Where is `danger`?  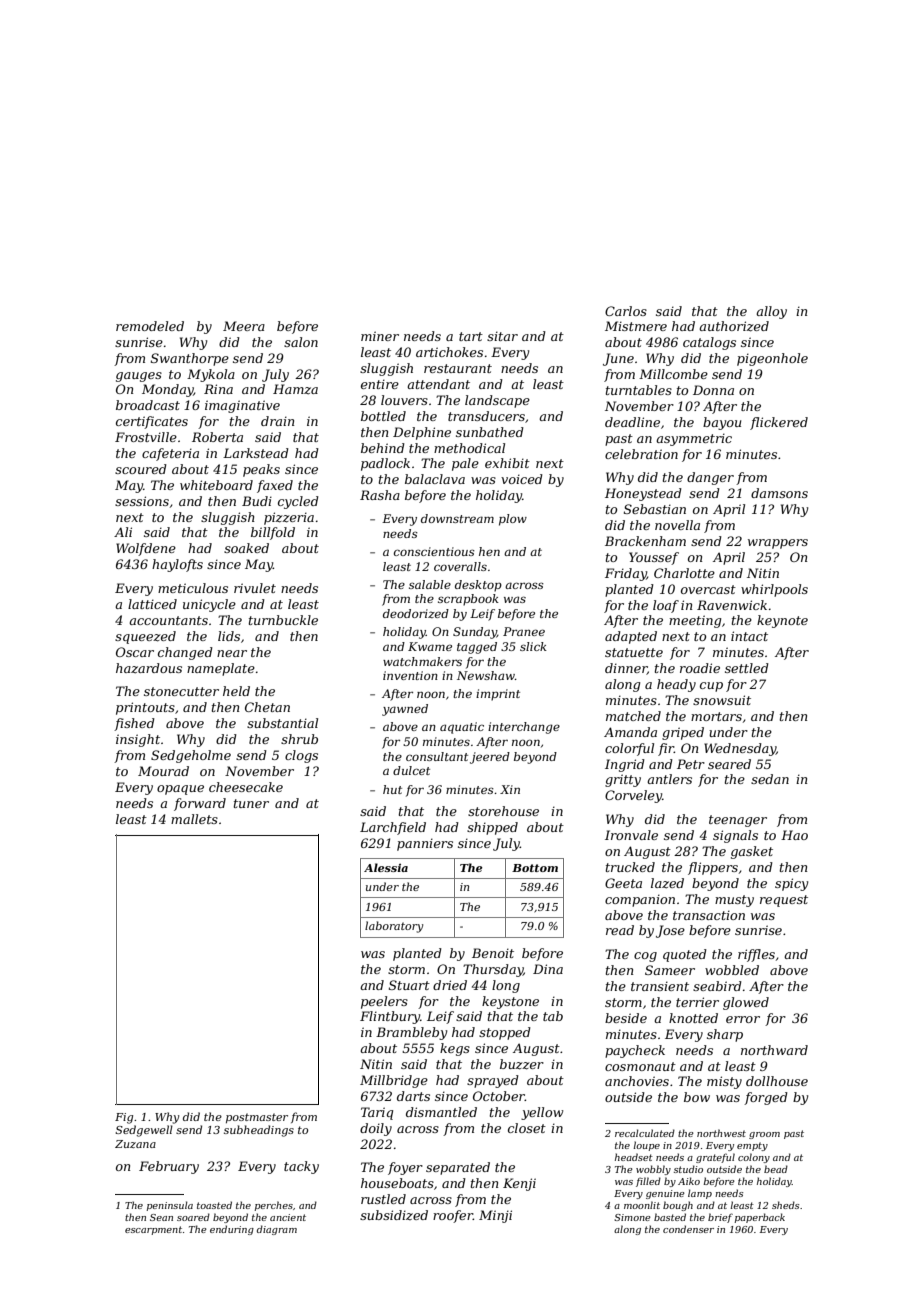 danger is located at coordinates (710, 478).
